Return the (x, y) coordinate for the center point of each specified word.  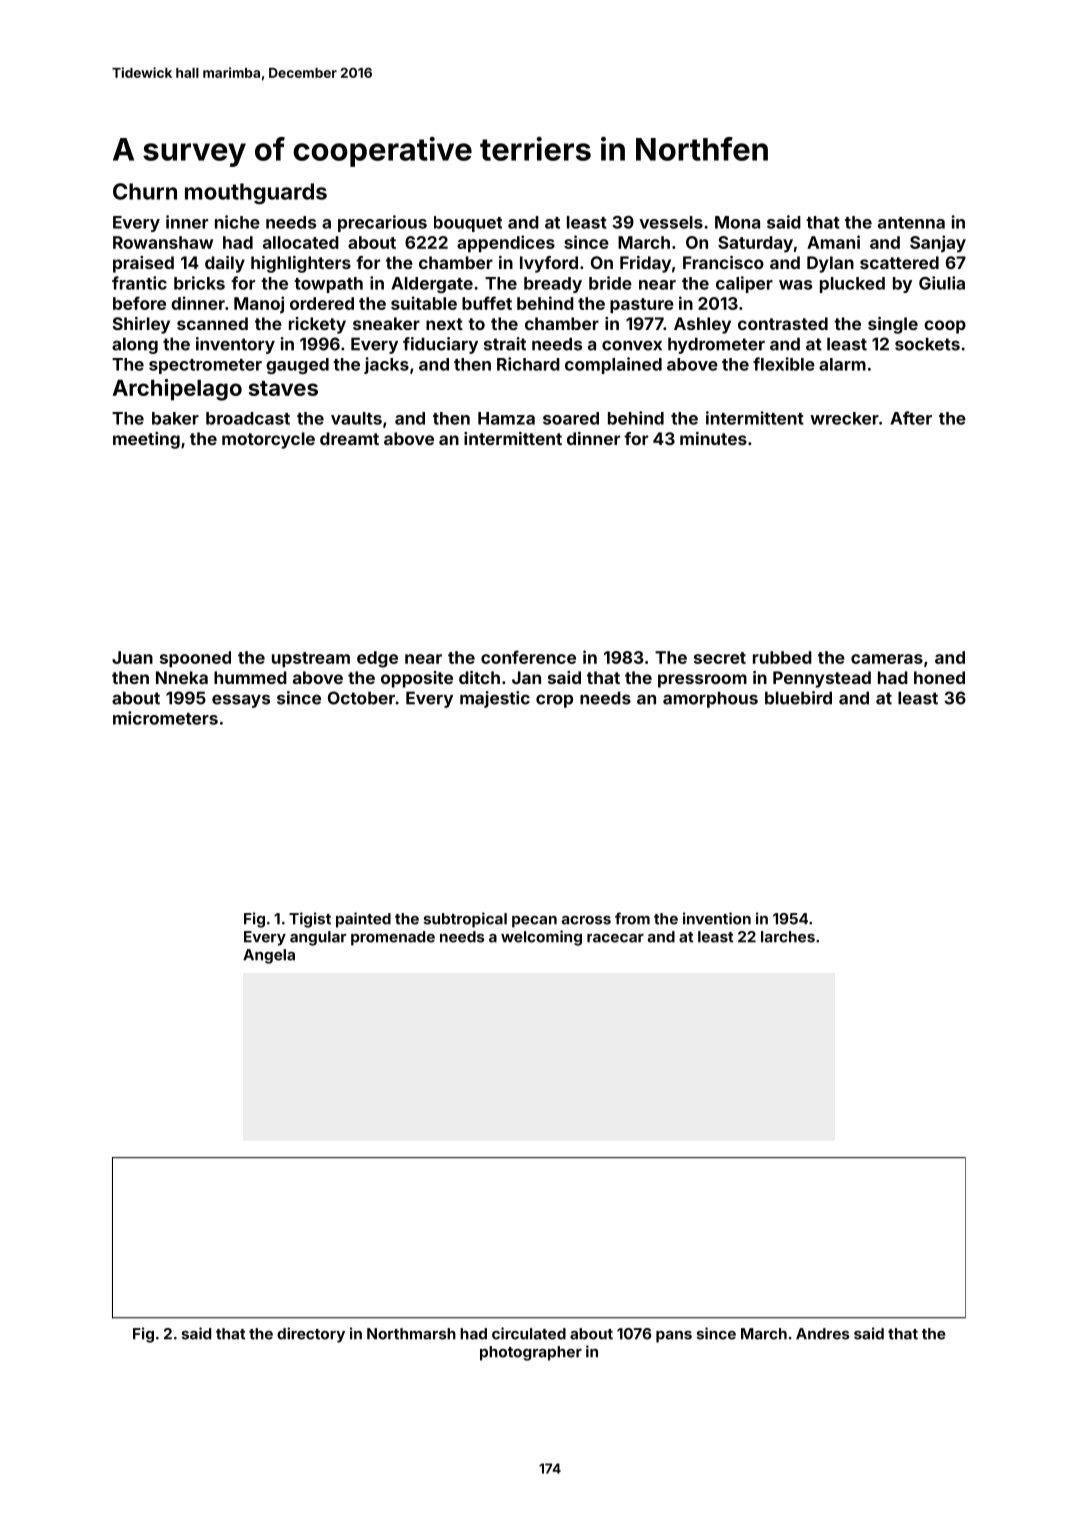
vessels (671, 222)
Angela (269, 956)
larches (788, 937)
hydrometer (716, 345)
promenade (393, 938)
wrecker (844, 418)
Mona (737, 222)
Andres (822, 1334)
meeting (146, 440)
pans (674, 1337)
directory (311, 1335)
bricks (199, 283)
